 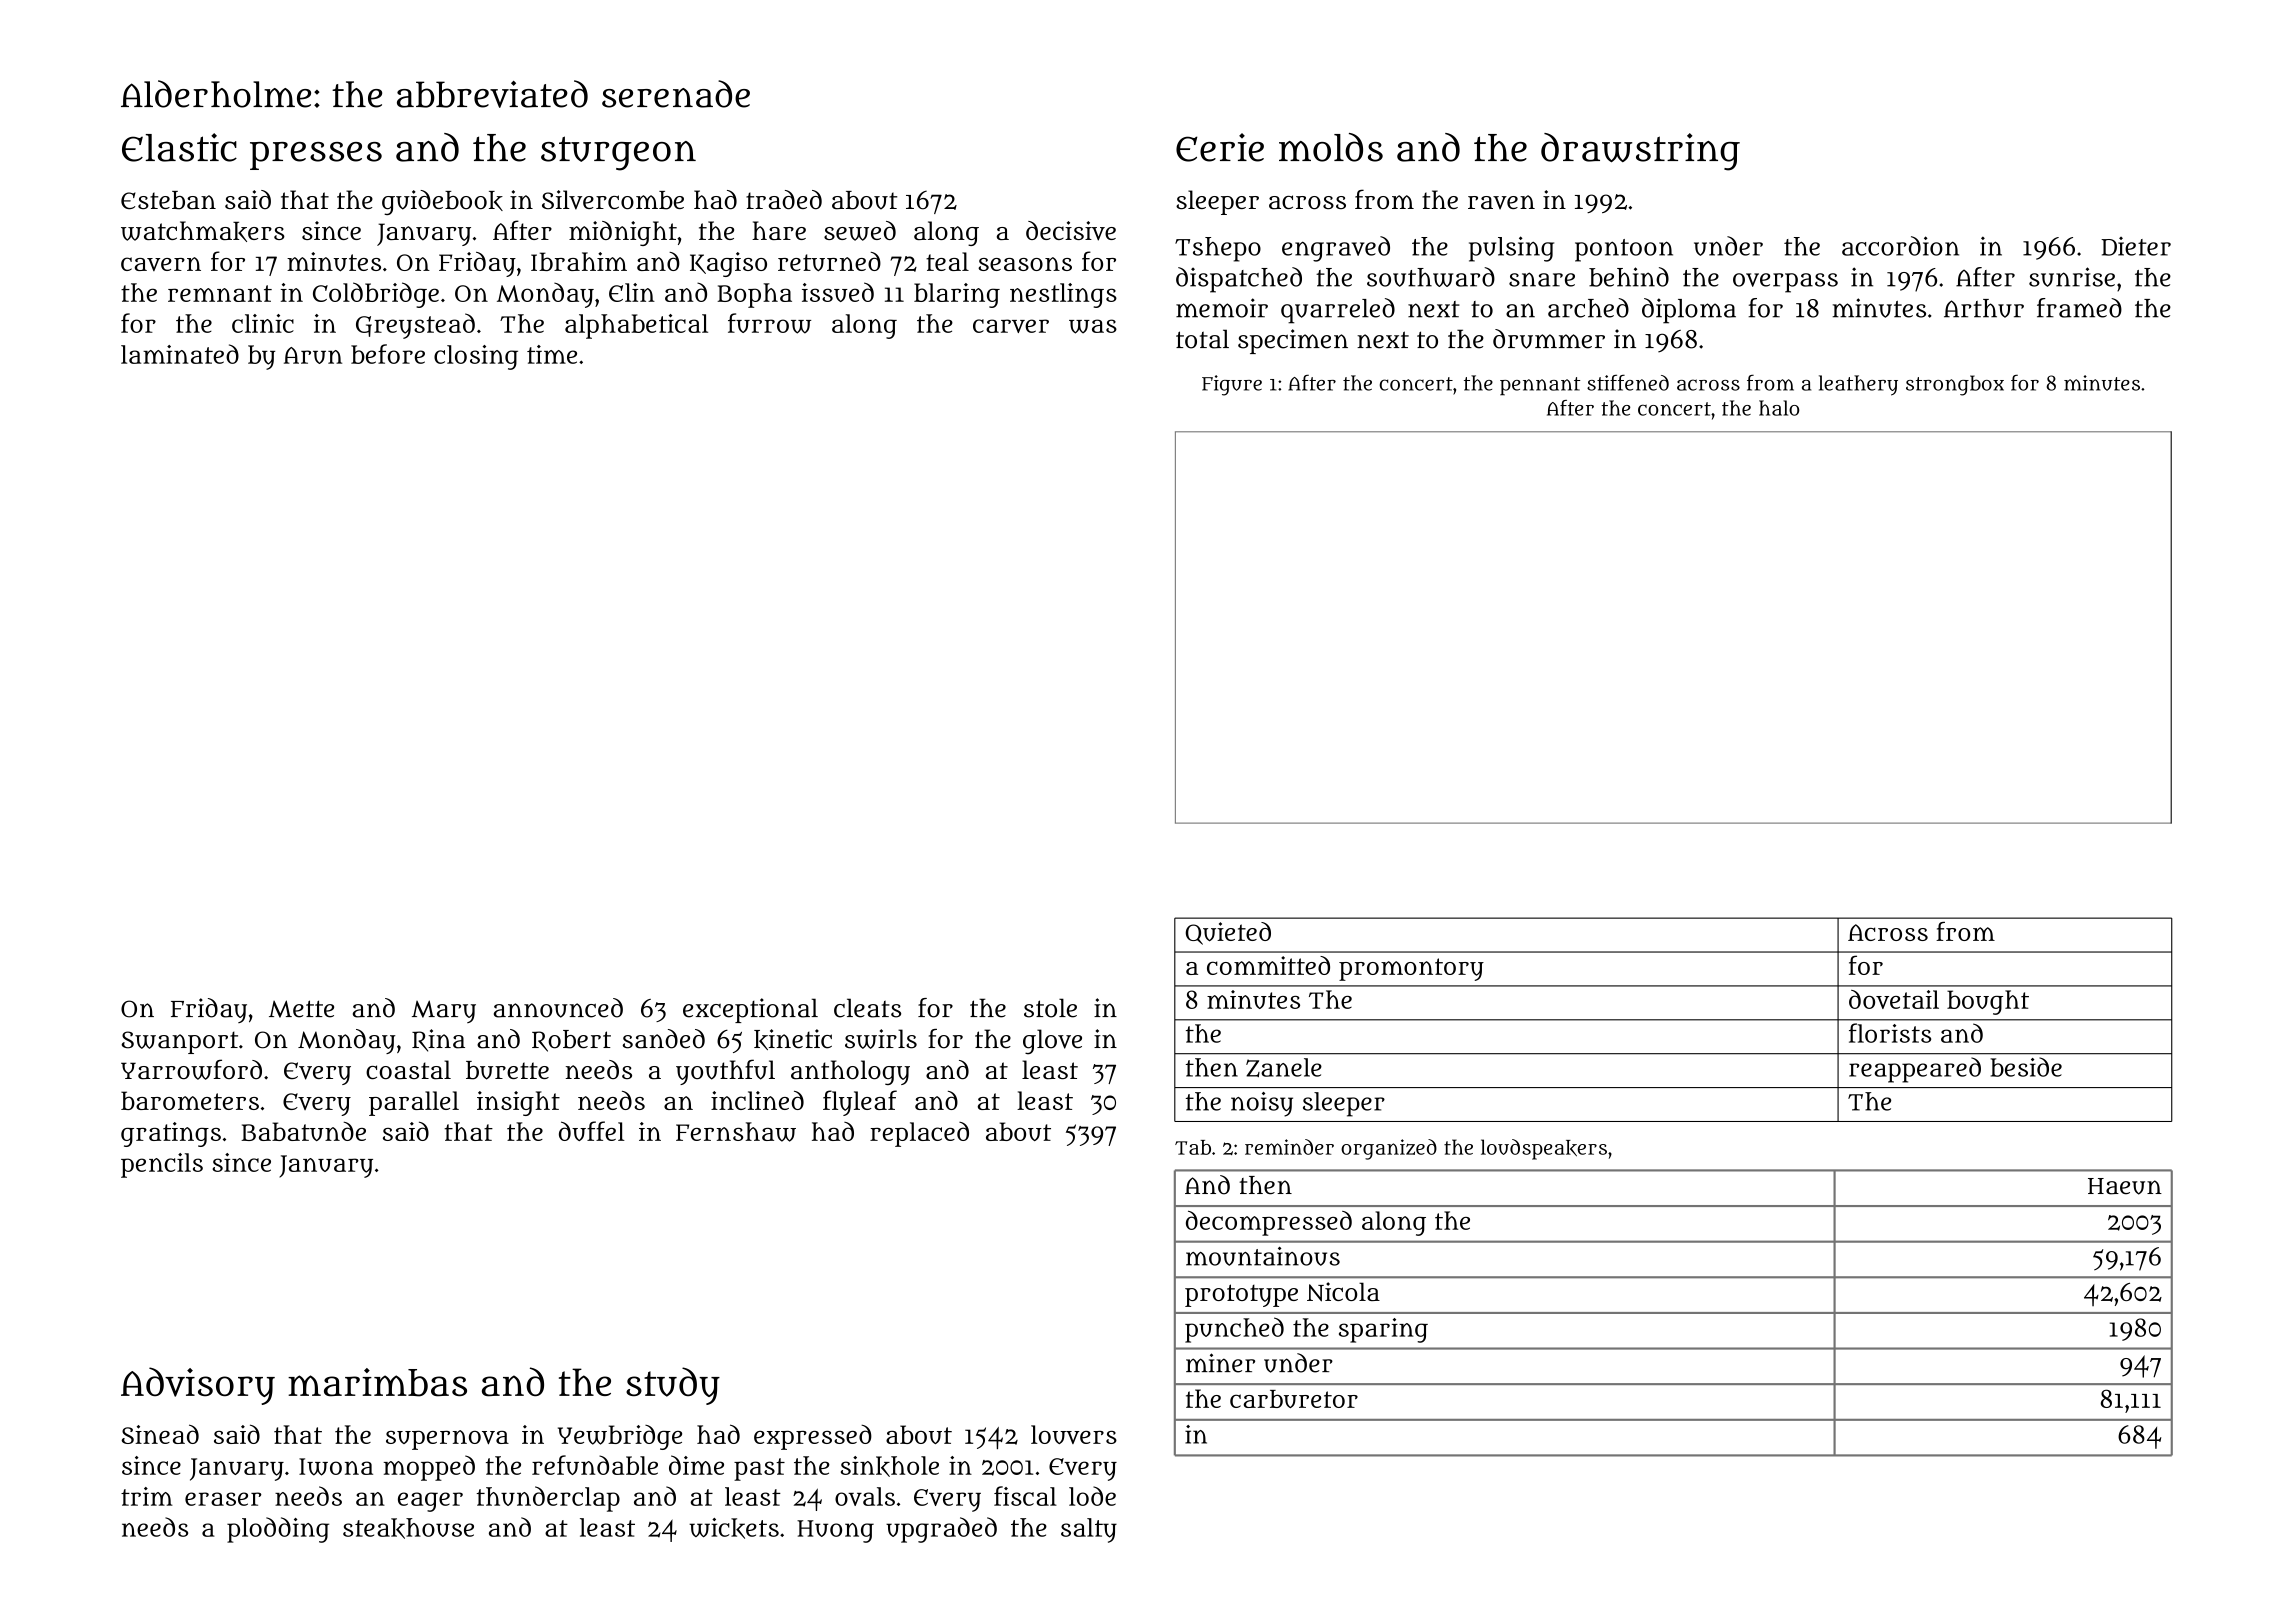 What do you see at coordinates (316, 156) in the document?
I see `presses` at bounding box center [316, 156].
